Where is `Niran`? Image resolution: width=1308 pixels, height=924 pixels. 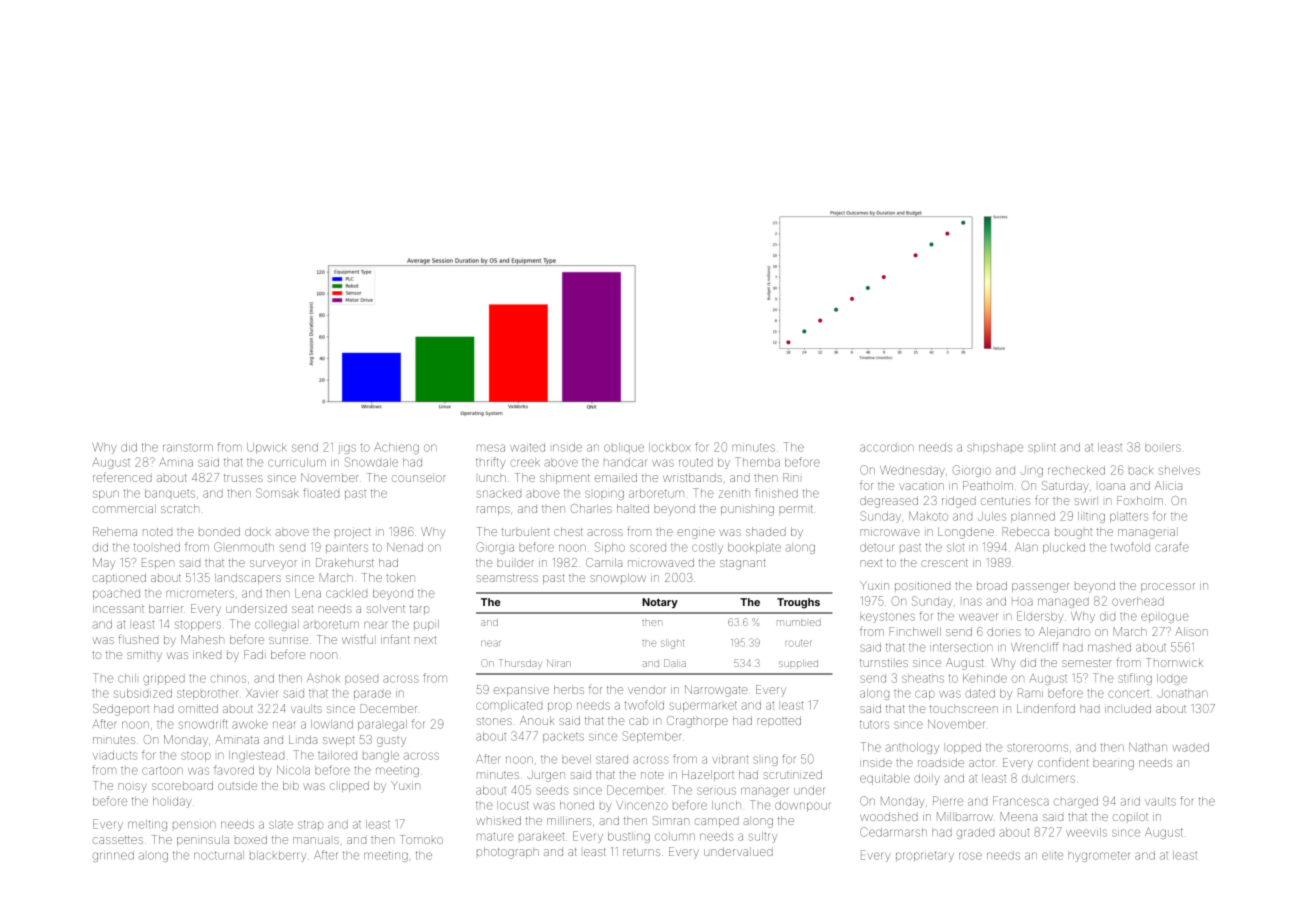 Niran is located at coordinates (559, 663).
